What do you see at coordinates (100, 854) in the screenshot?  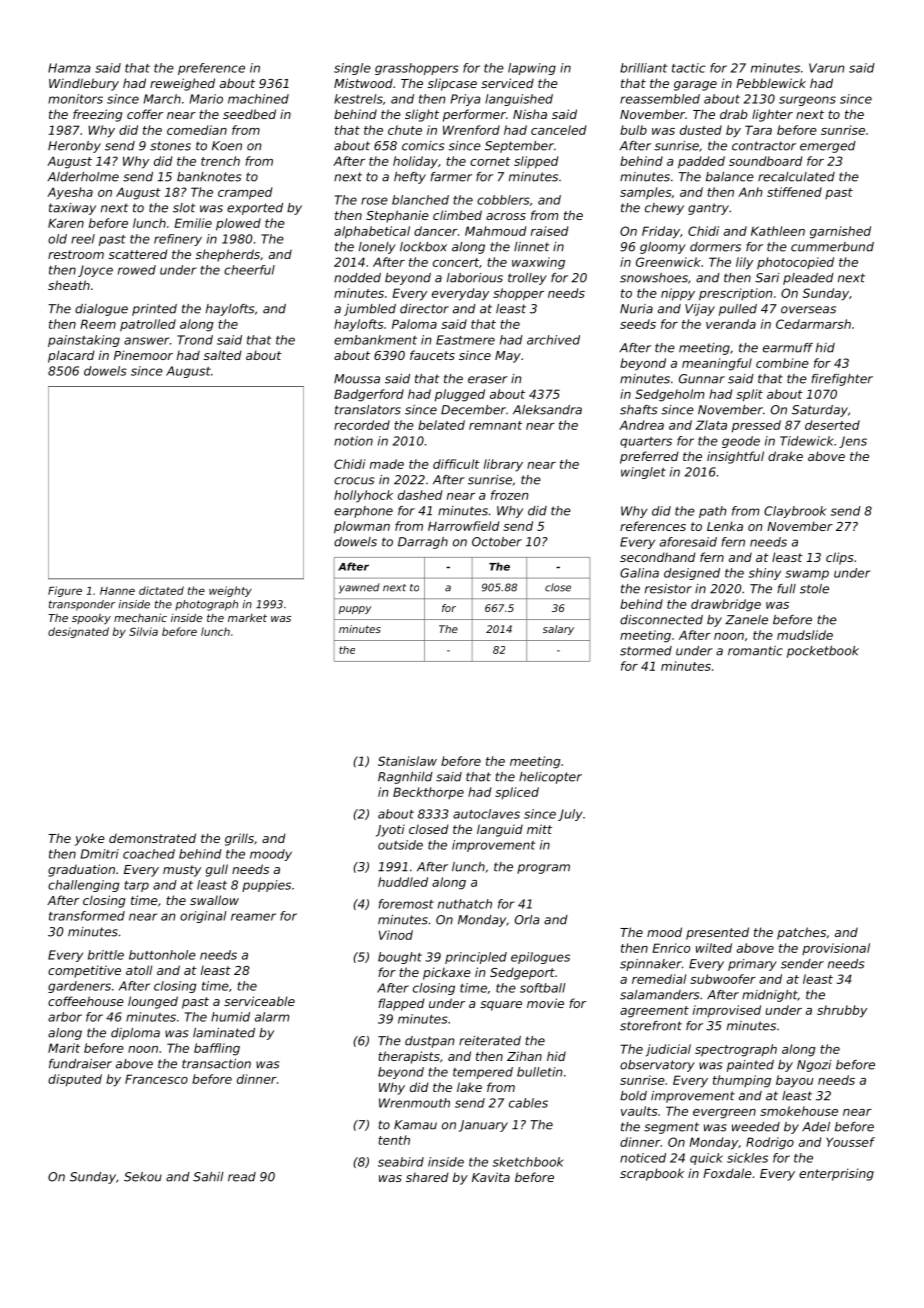 I see `Dmitri` at bounding box center [100, 854].
